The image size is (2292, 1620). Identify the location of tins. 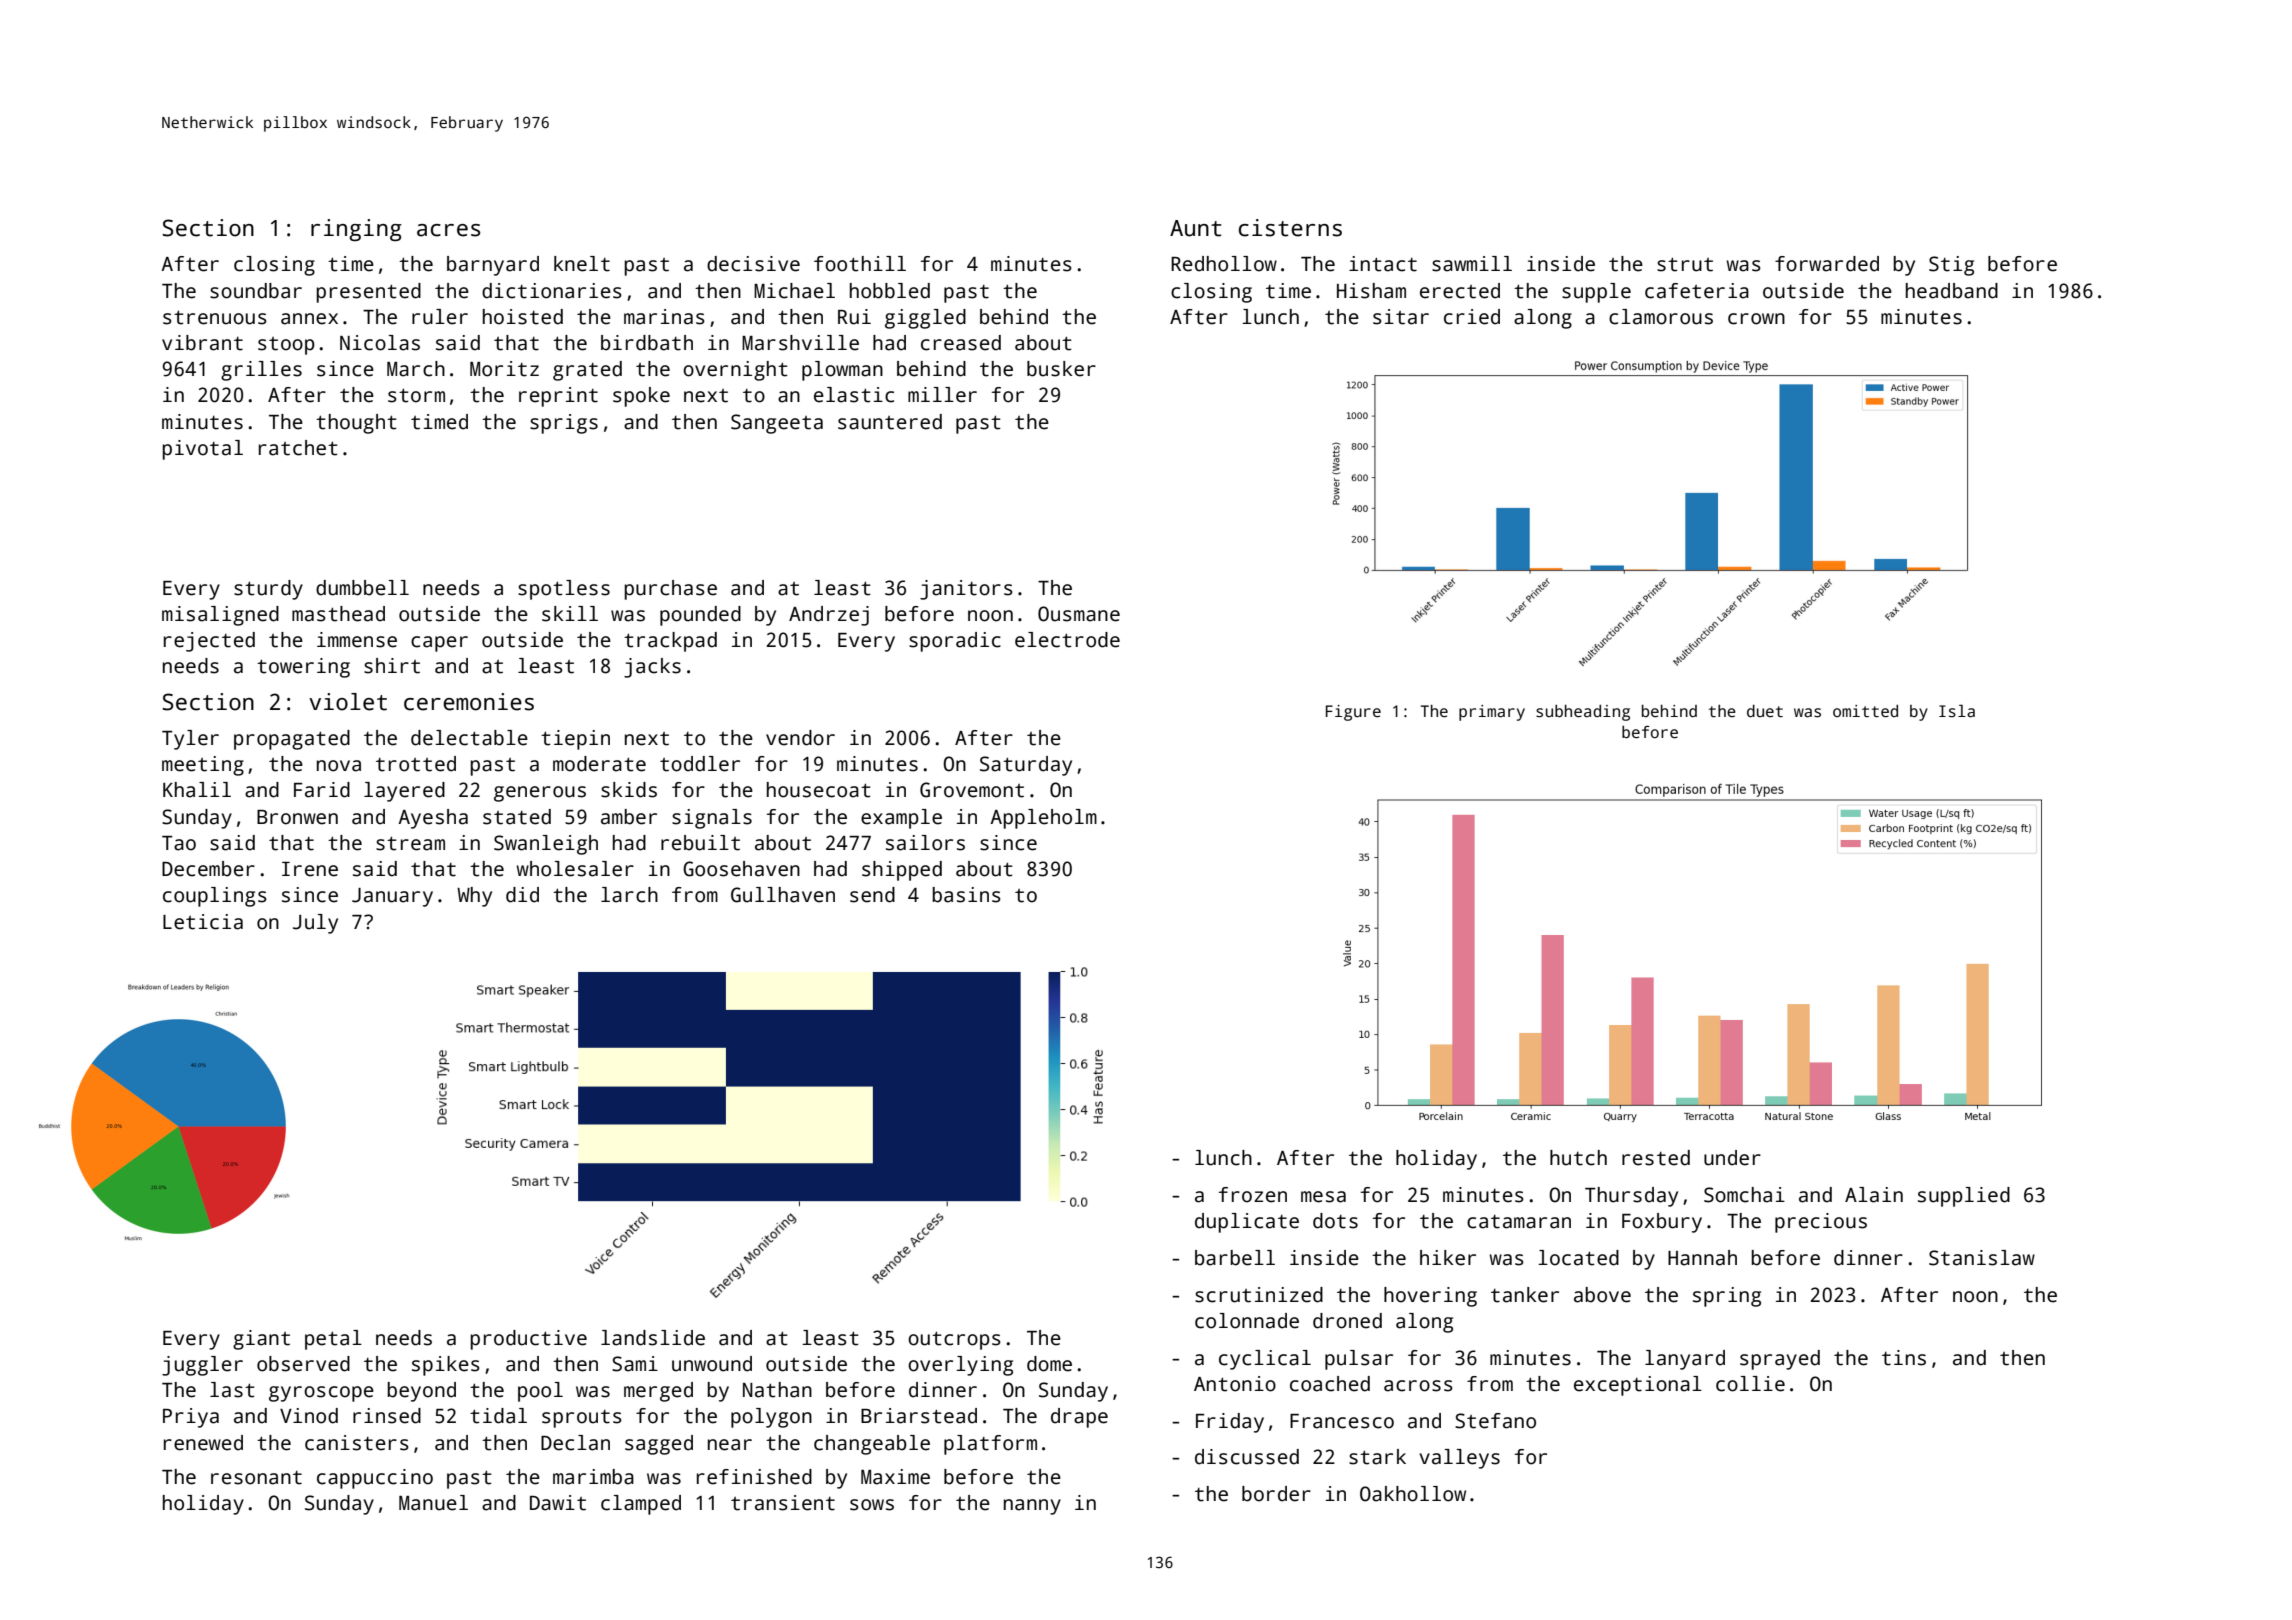
(1904, 1358).
